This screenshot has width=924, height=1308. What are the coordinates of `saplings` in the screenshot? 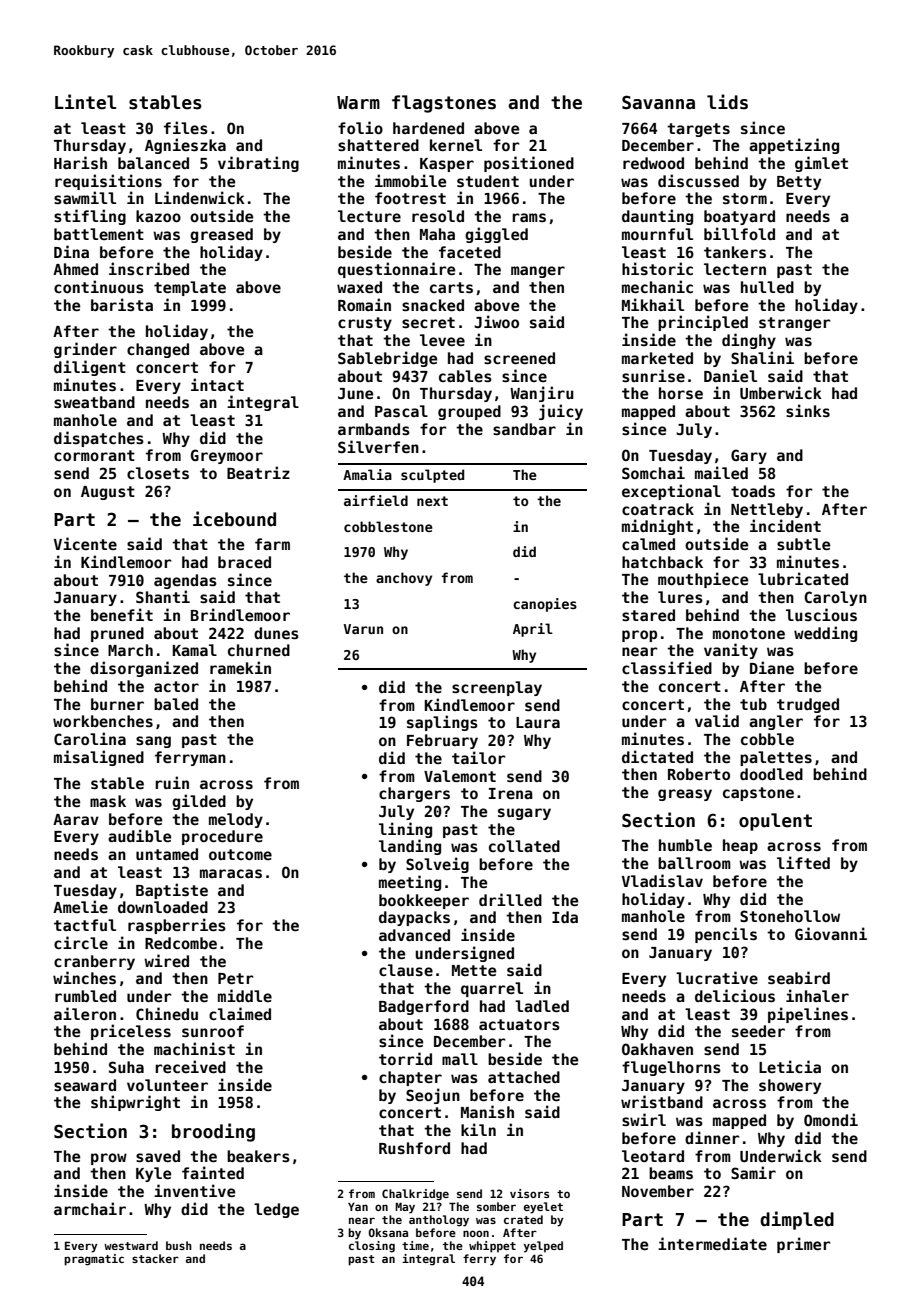 It's located at (442, 723).
